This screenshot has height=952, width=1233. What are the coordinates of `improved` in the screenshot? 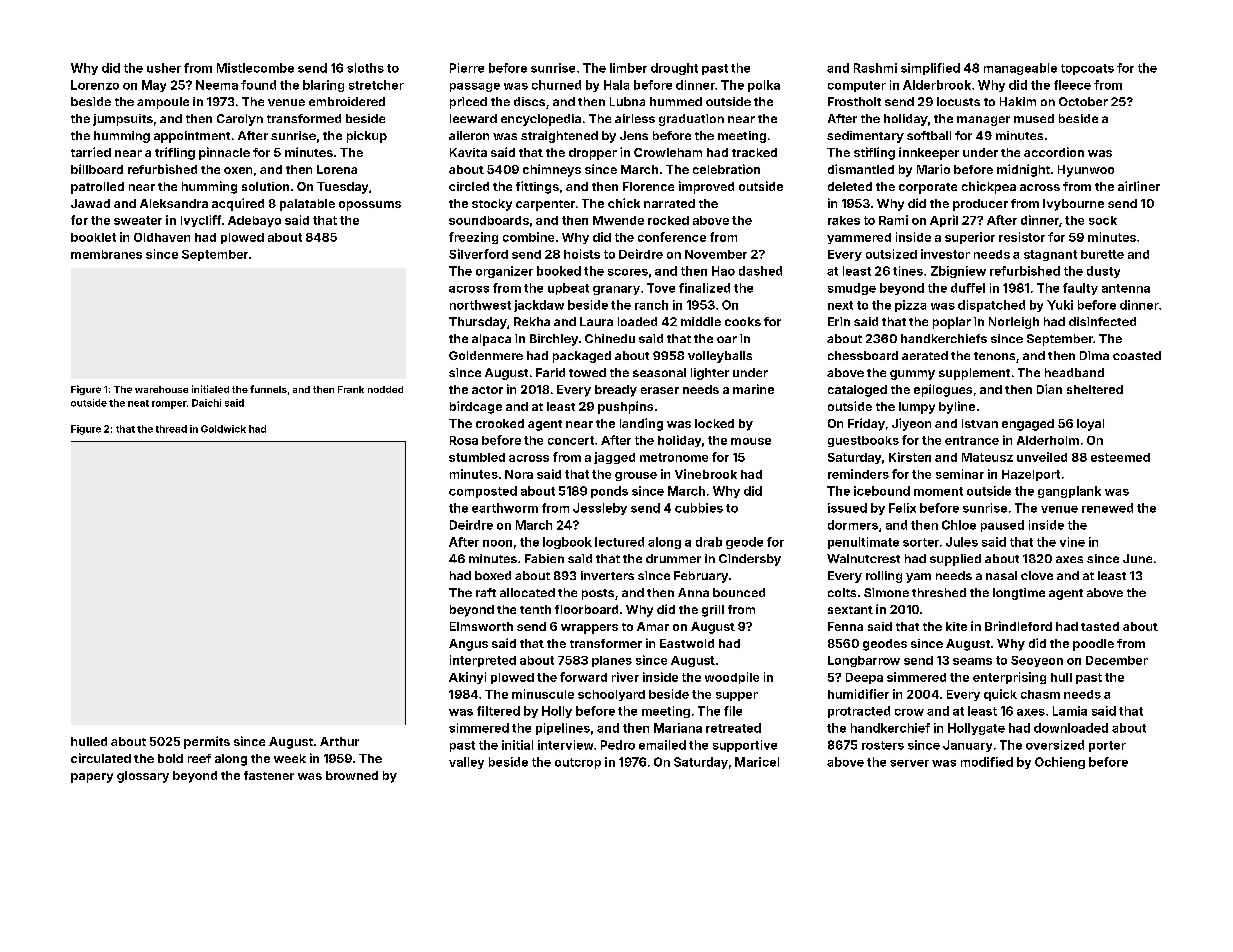 It's located at (706, 187).
